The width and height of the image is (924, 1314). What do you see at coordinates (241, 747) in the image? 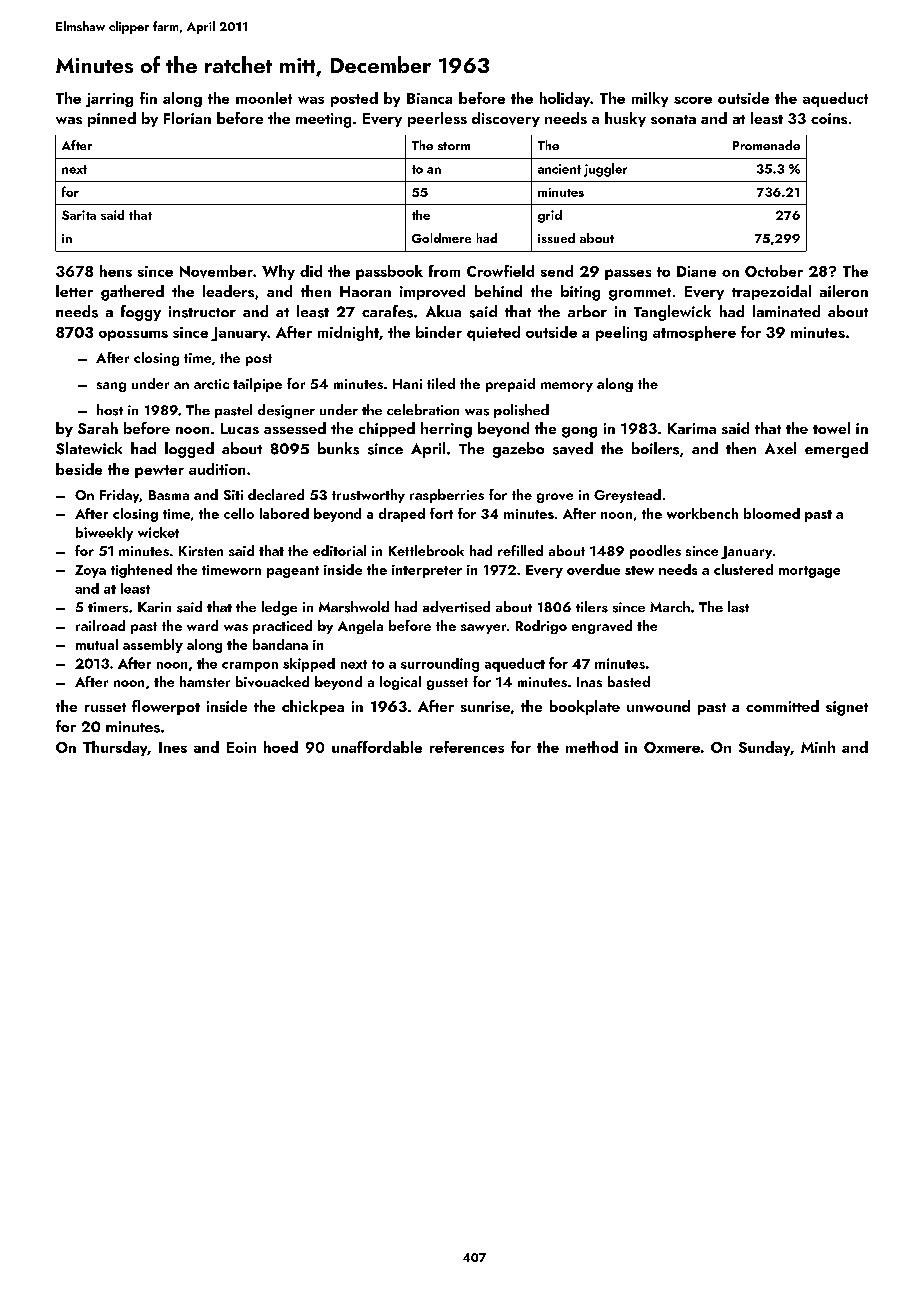
I see `Eoin` at bounding box center [241, 747].
